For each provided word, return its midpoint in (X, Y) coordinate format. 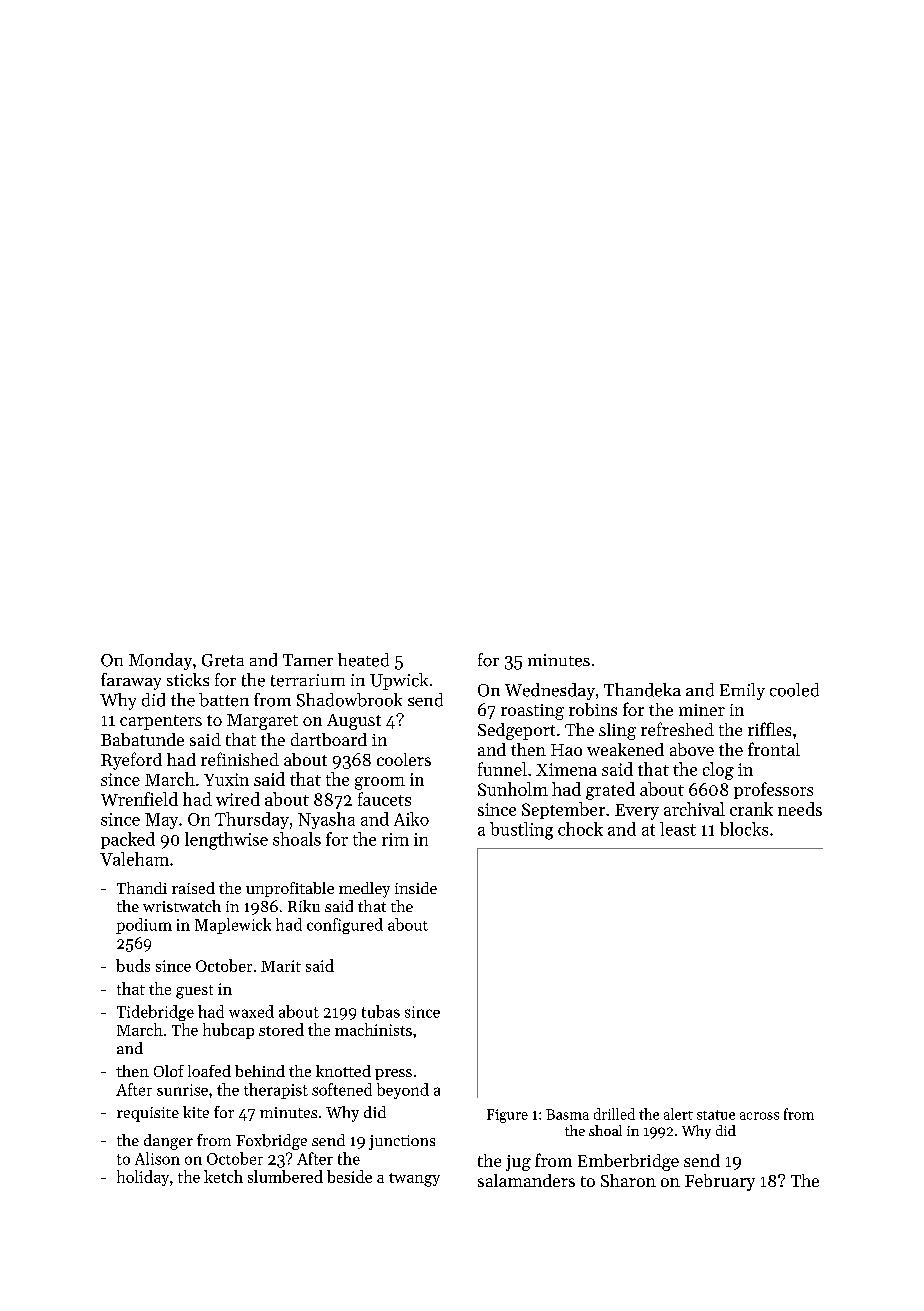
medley (364, 890)
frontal (774, 749)
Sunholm (513, 789)
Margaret (262, 722)
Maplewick (233, 926)
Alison (157, 1158)
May (161, 821)
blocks (744, 829)
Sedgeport (516, 731)
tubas (381, 1011)
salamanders (526, 1180)
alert (678, 1114)
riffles (769, 729)
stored (281, 1029)
